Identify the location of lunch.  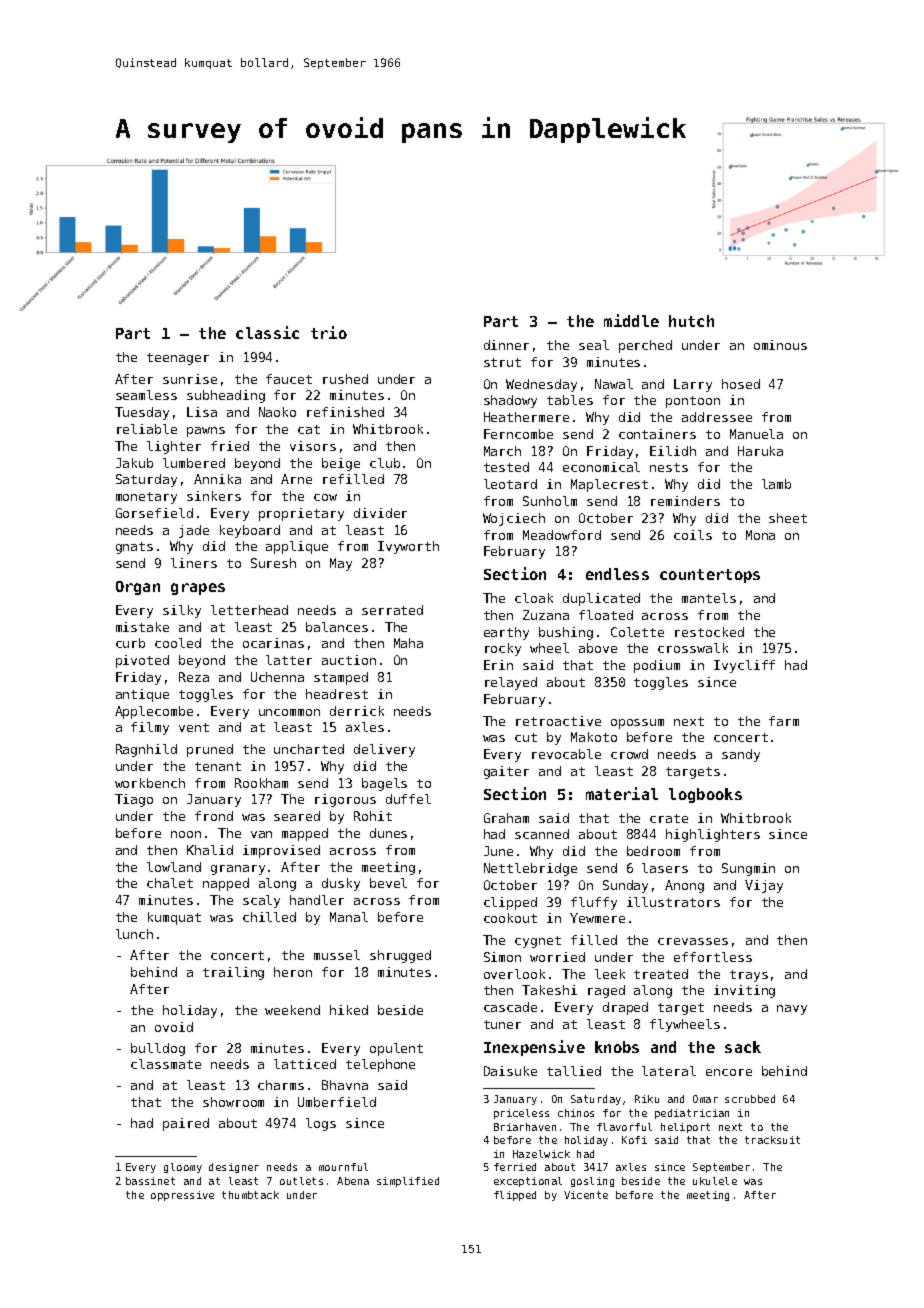
(134, 934).
